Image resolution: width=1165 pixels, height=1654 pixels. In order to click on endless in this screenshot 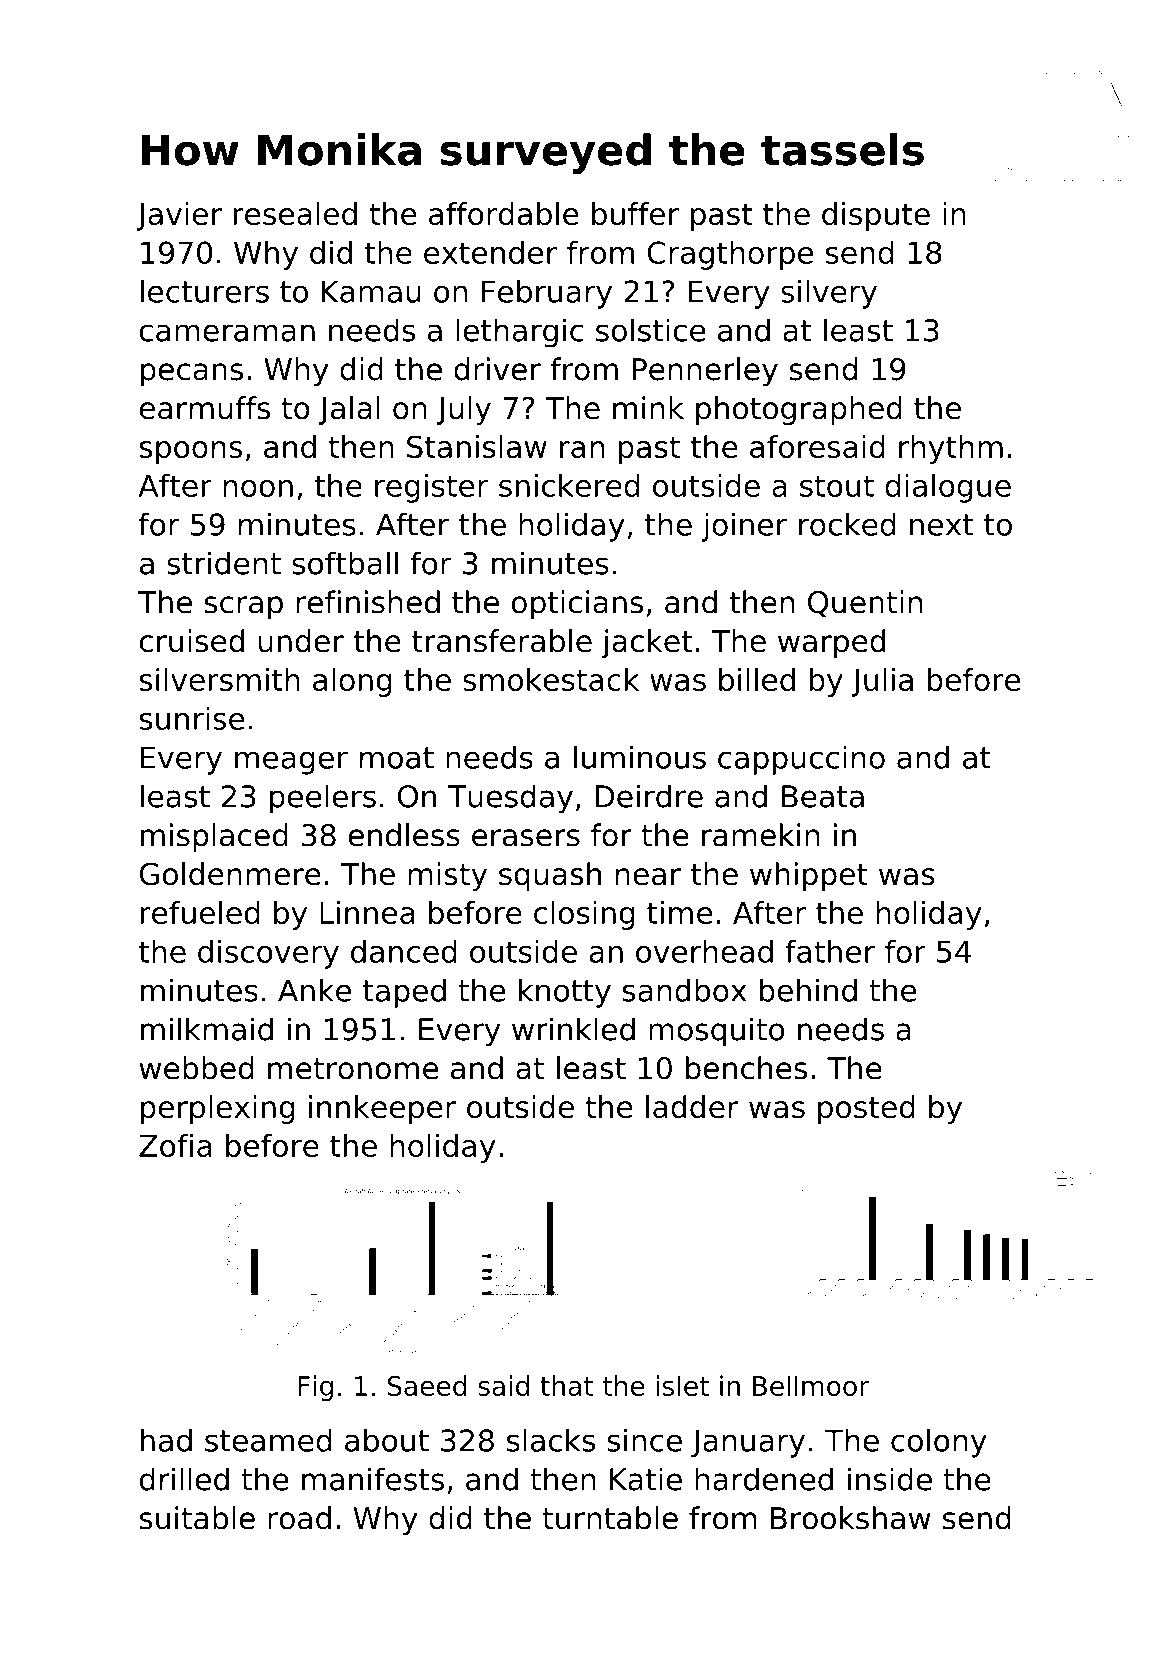, I will do `click(404, 835)`.
